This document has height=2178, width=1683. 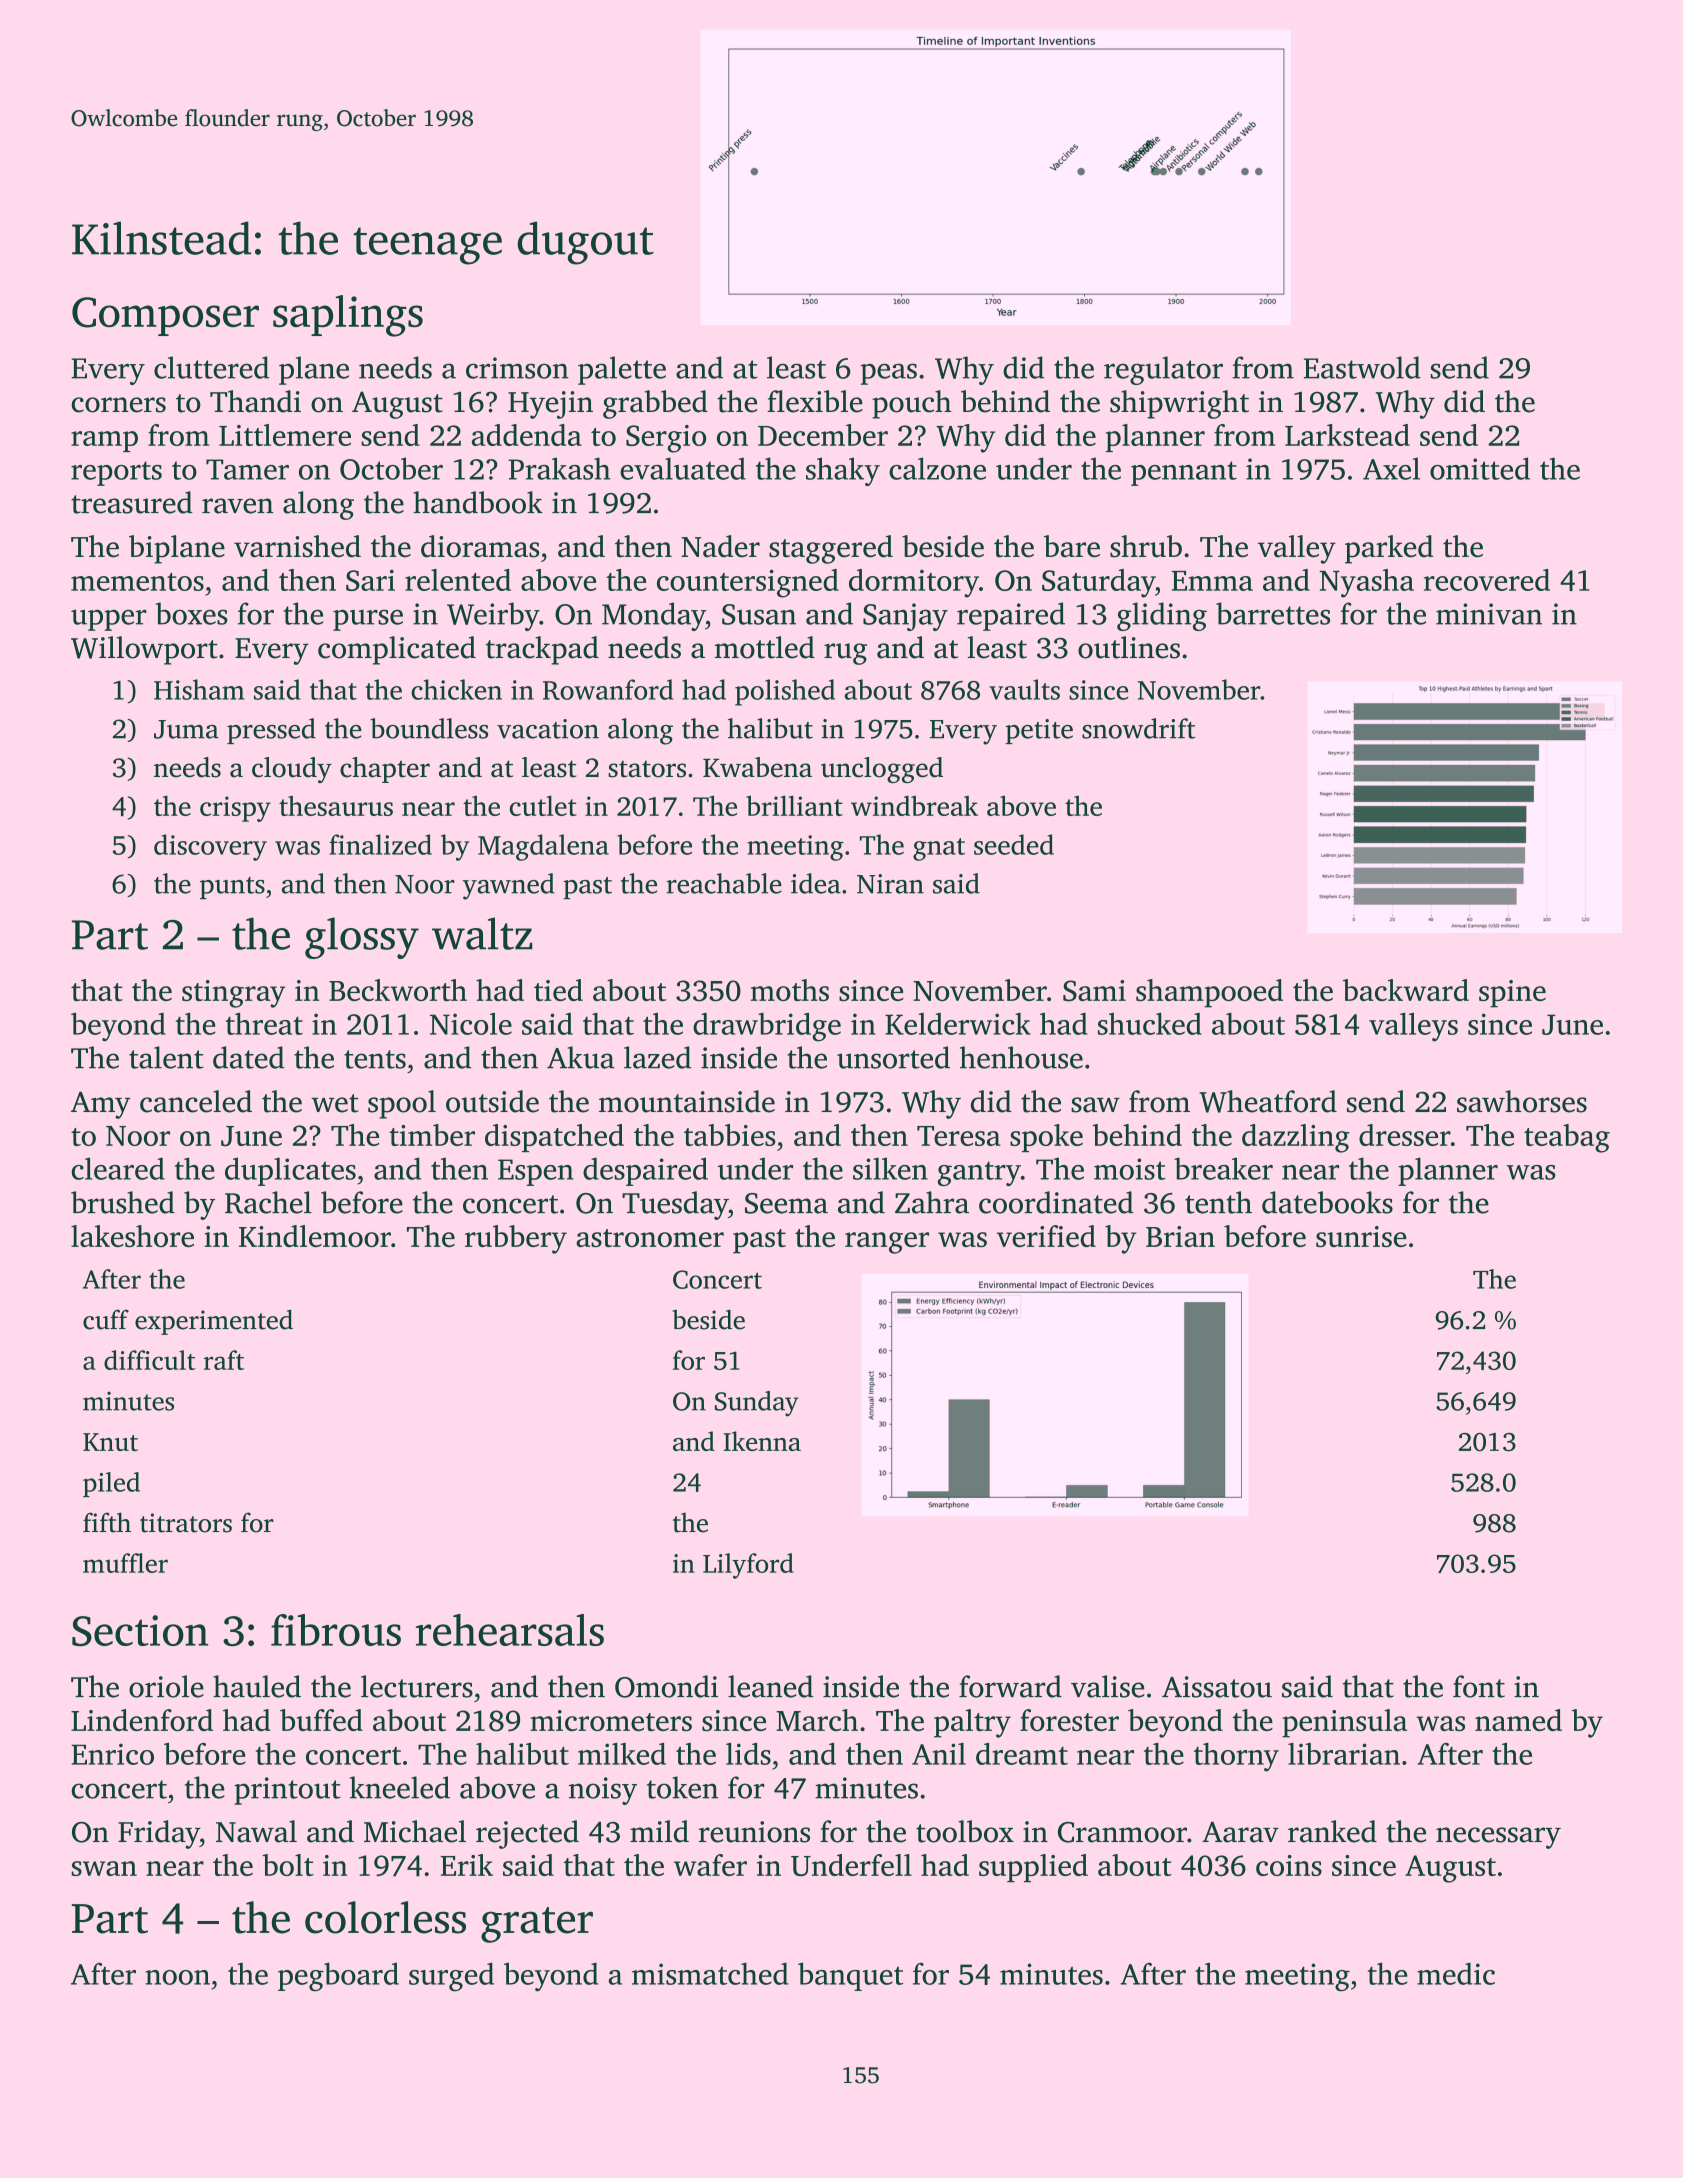 I want to click on Aissatou, so click(x=1217, y=1687).
